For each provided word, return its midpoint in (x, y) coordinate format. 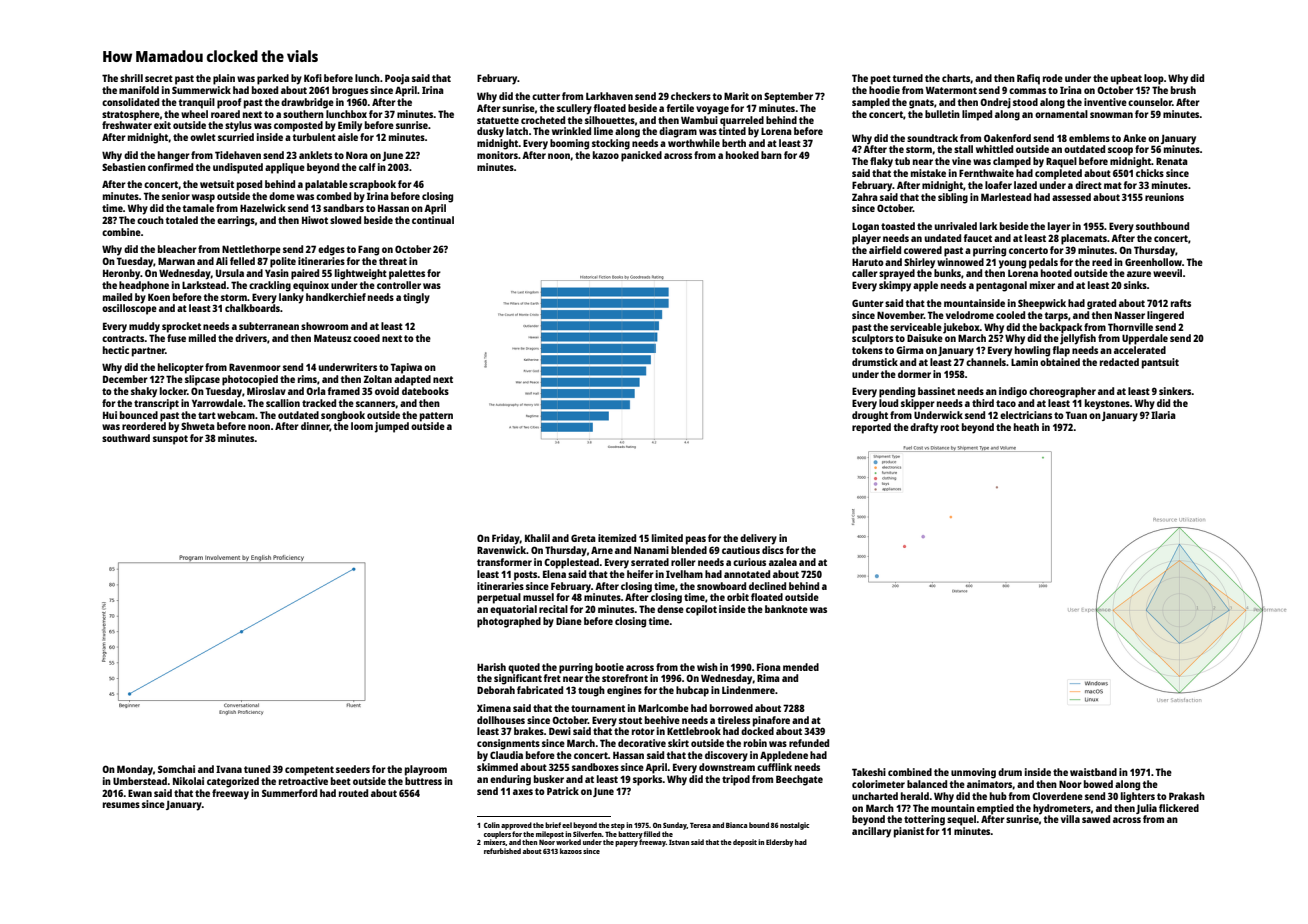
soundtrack (932, 138)
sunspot (170, 440)
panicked (641, 156)
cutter (546, 96)
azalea (783, 562)
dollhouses (501, 720)
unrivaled (956, 226)
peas (696, 540)
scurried (236, 137)
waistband (1093, 772)
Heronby (121, 274)
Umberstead (140, 781)
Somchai (176, 769)
